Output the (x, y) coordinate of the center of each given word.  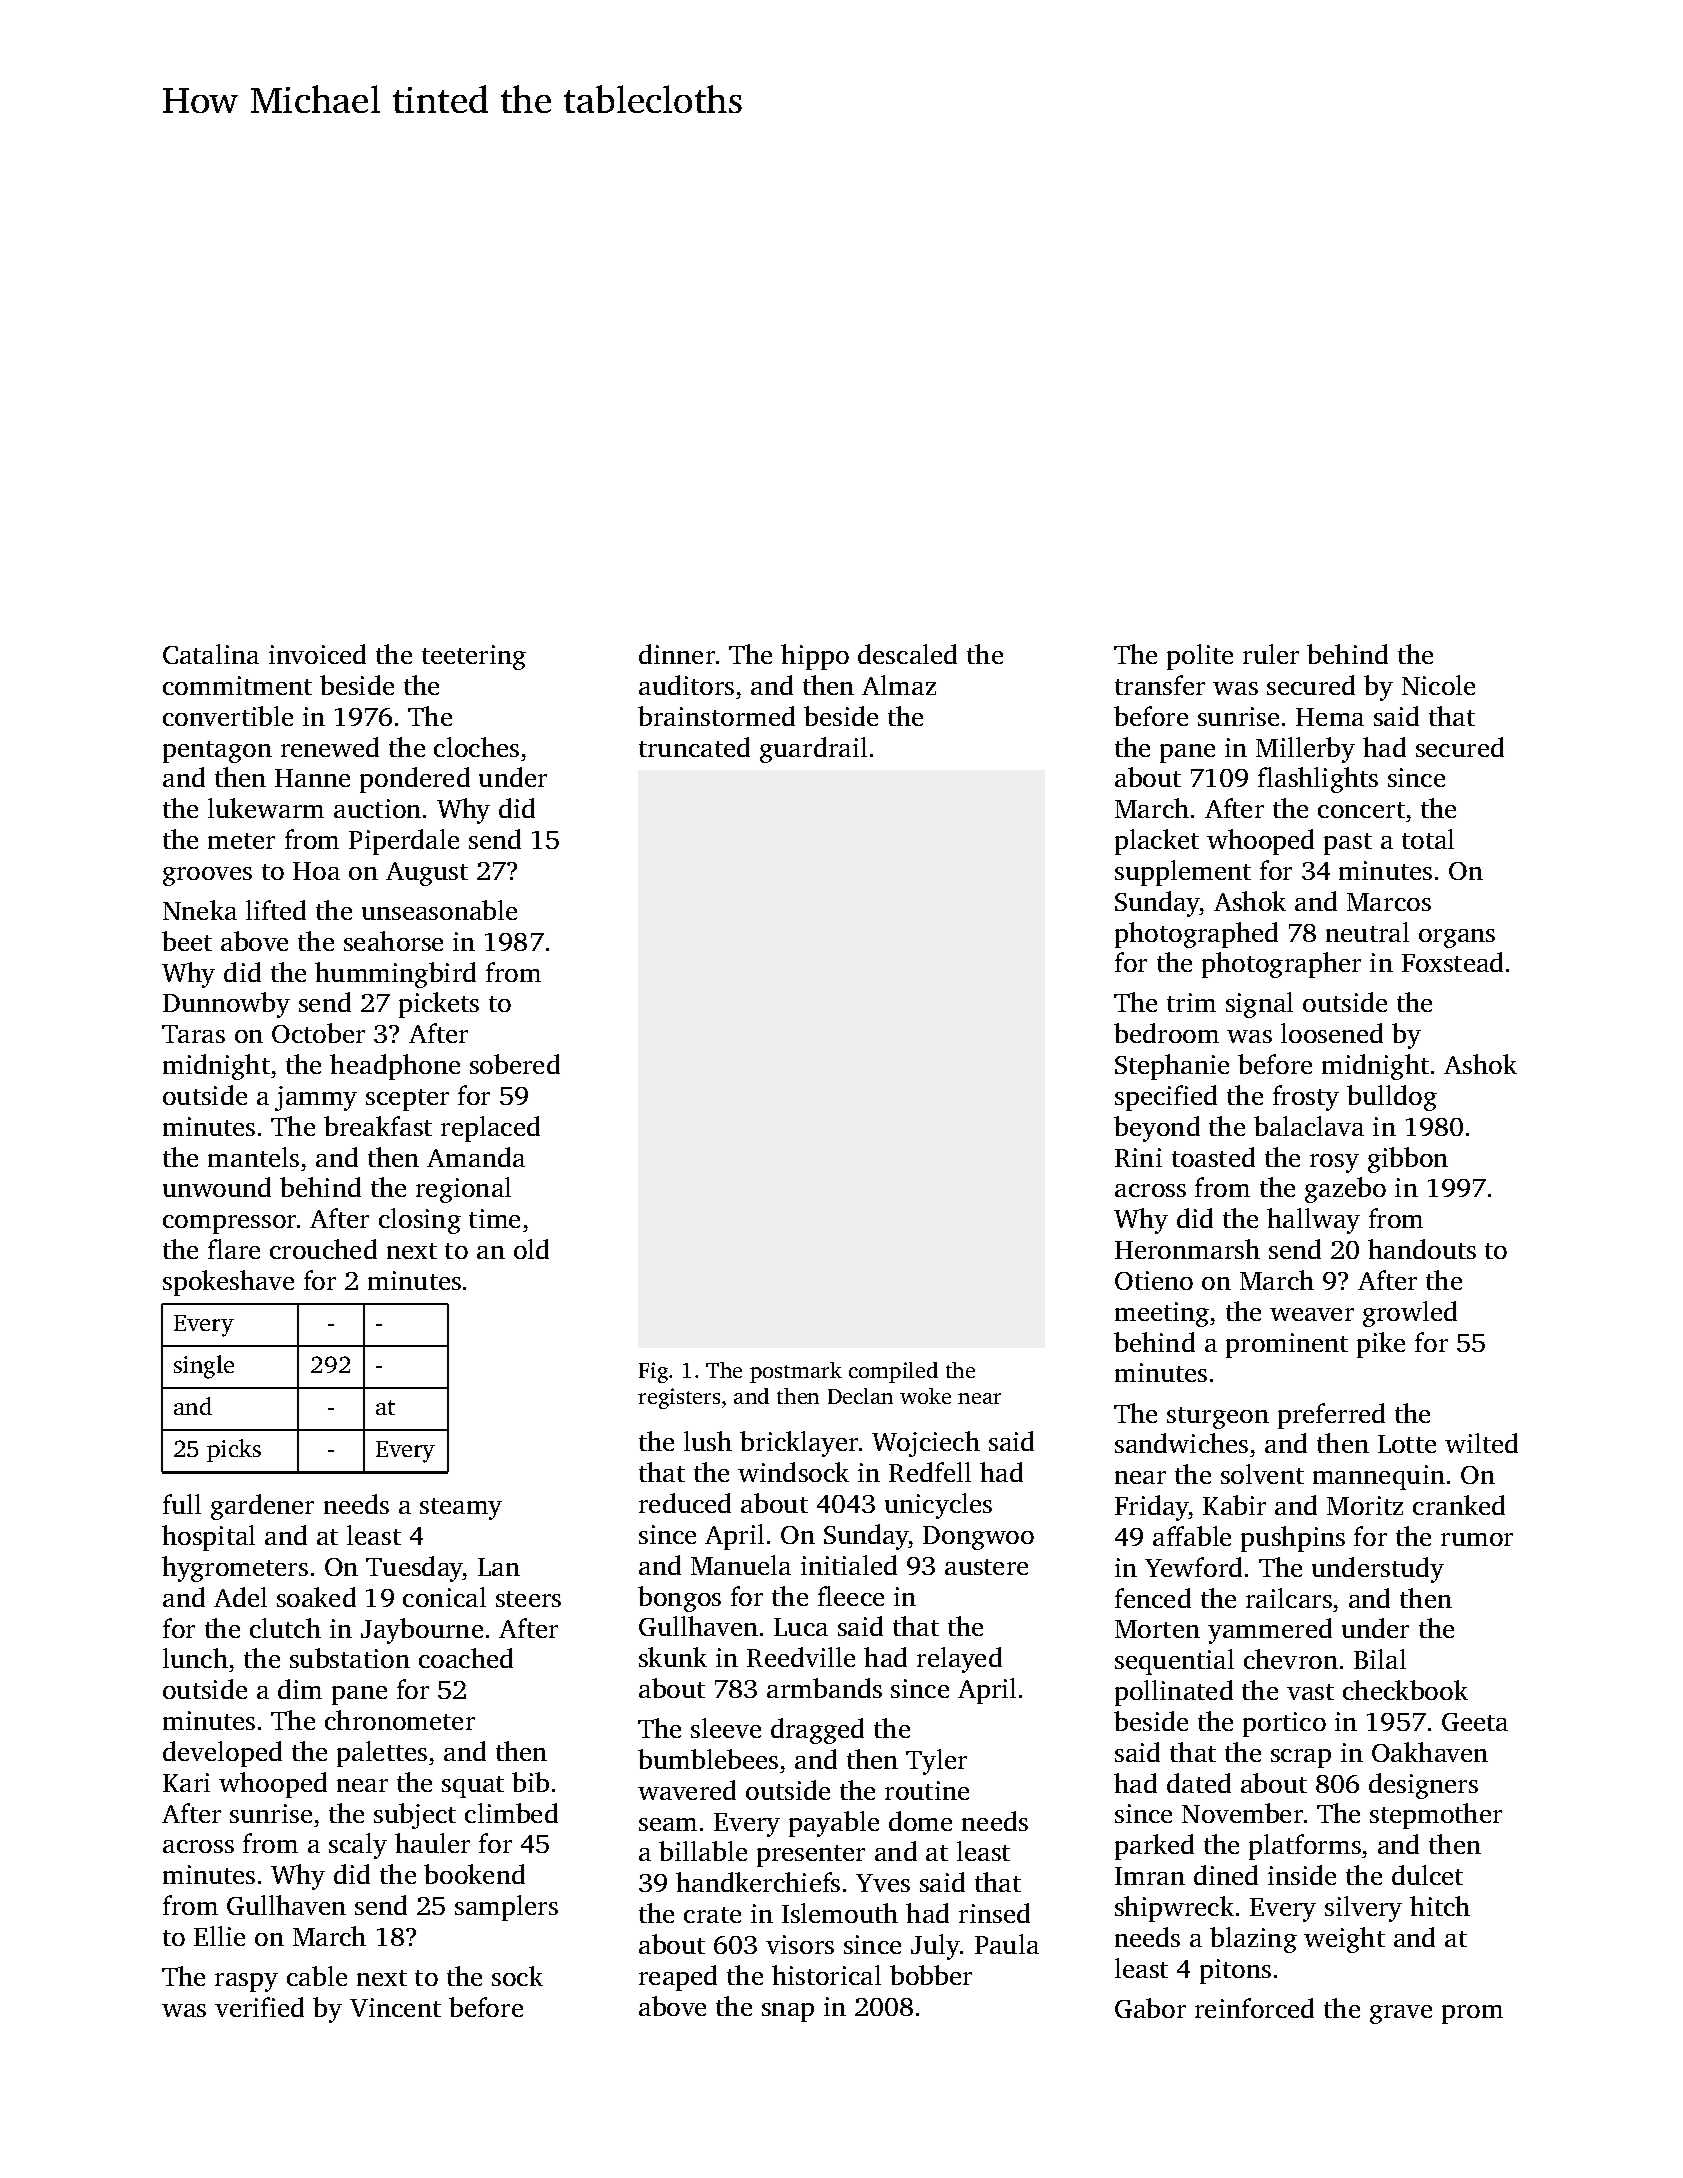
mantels (253, 1157)
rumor (1477, 1539)
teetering (474, 657)
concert (1361, 810)
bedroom (1166, 1033)
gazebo (1345, 1190)
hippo (815, 657)
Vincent (395, 2007)
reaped (678, 1978)
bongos (679, 1599)
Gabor (1150, 2008)
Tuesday (414, 1569)
